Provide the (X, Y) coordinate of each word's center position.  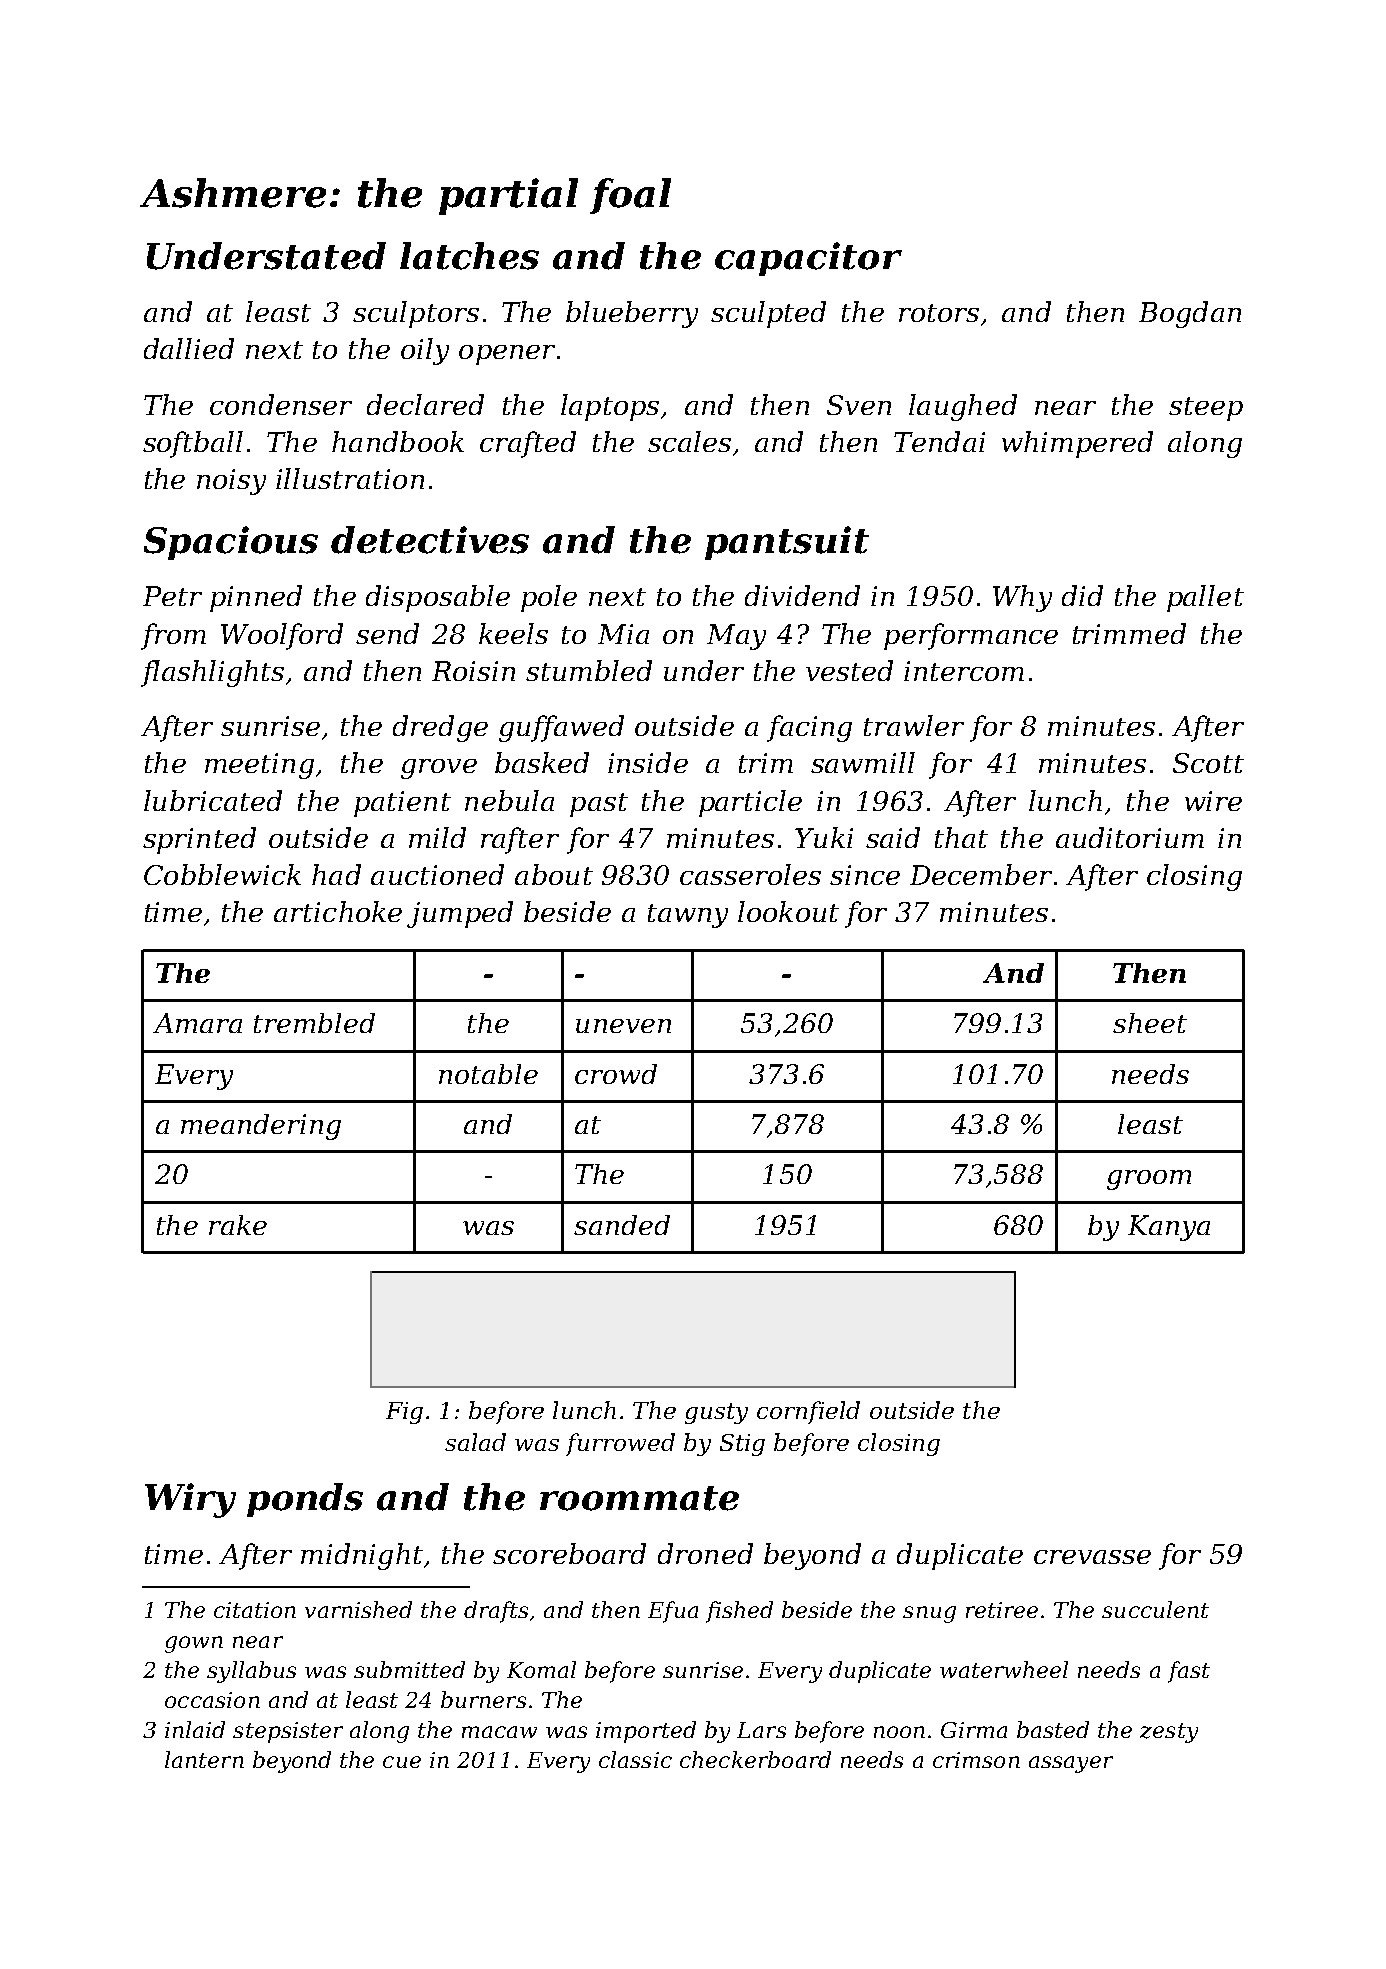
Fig (404, 1413)
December (981, 874)
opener (507, 355)
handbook (398, 441)
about (554, 874)
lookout (788, 911)
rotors (939, 313)
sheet (1150, 1023)
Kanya (1169, 1228)
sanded (622, 1225)
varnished (358, 1609)
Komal (541, 1669)
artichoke (338, 911)
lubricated (213, 800)
